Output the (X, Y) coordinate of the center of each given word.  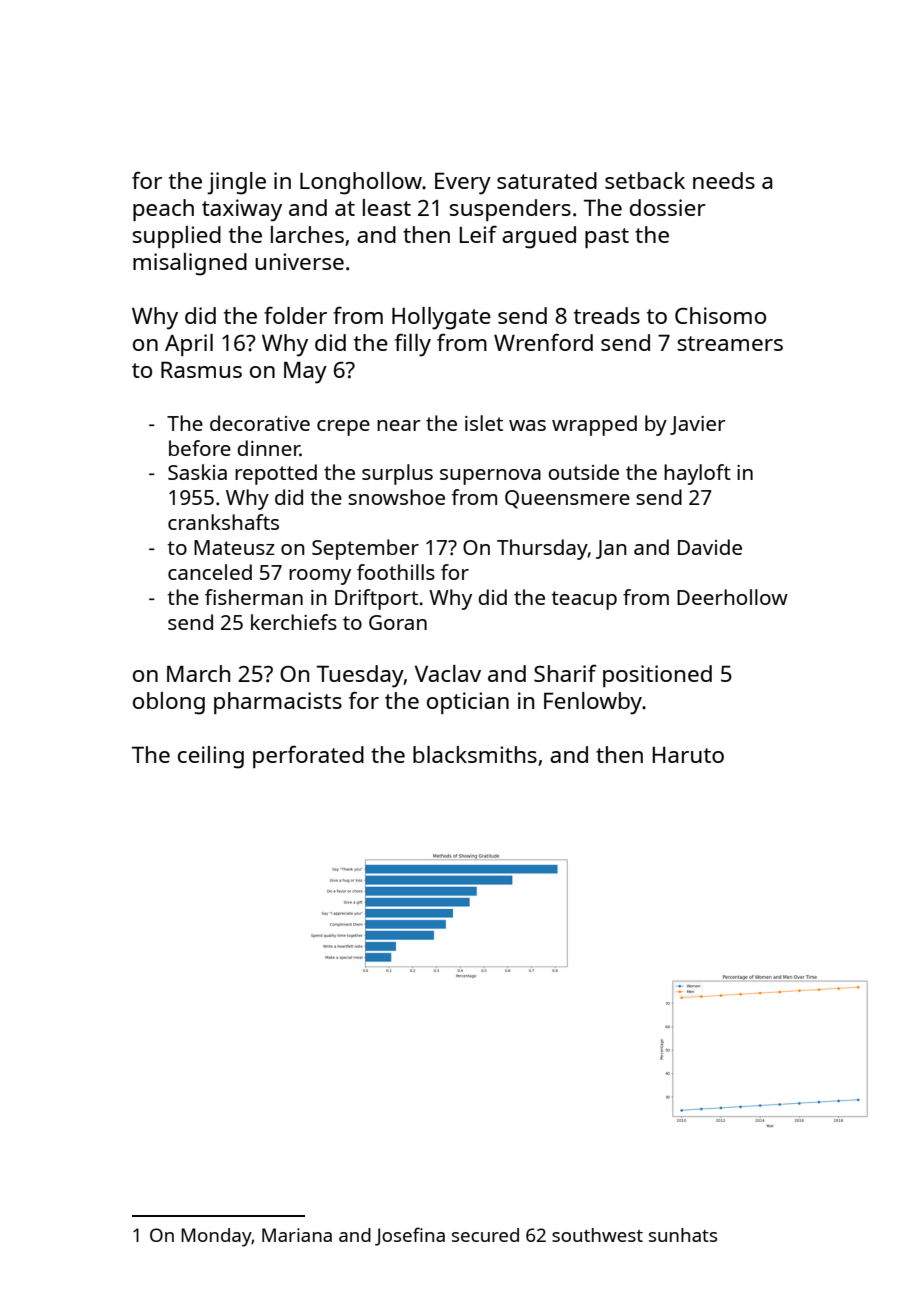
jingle (236, 183)
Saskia (197, 472)
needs (724, 180)
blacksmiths (475, 754)
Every (463, 183)
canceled (210, 572)
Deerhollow (732, 597)
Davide (710, 547)
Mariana (297, 1235)
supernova (490, 477)
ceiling (211, 757)
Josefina (410, 1236)
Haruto (688, 755)
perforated (308, 756)
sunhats (683, 1235)
